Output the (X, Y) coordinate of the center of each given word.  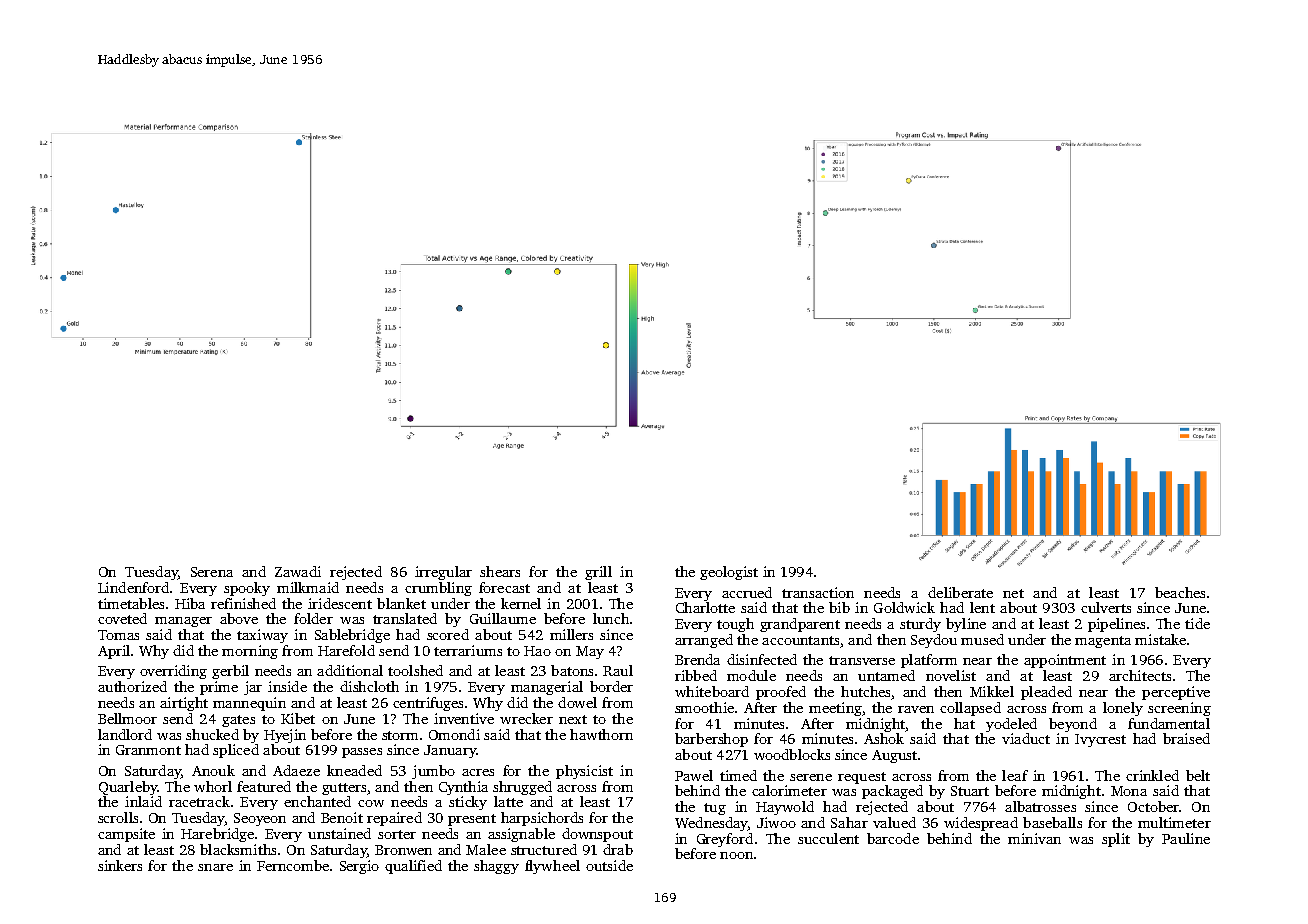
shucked (212, 734)
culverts (1106, 607)
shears (500, 571)
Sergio (359, 867)
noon (736, 855)
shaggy (496, 867)
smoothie (704, 707)
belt (1198, 775)
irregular (443, 573)
